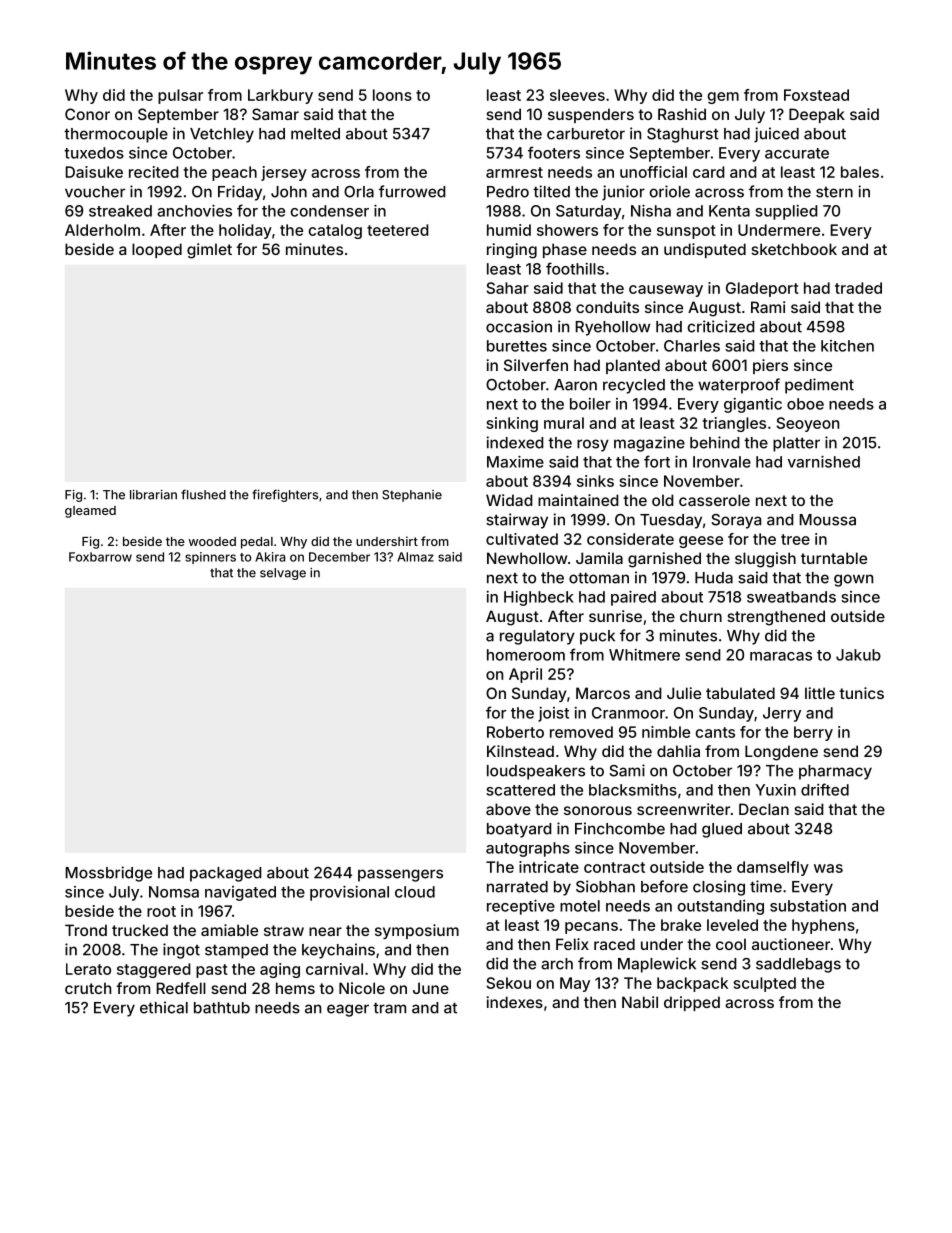 The width and height of the page is (952, 1233). I want to click on gigantic, so click(753, 405).
